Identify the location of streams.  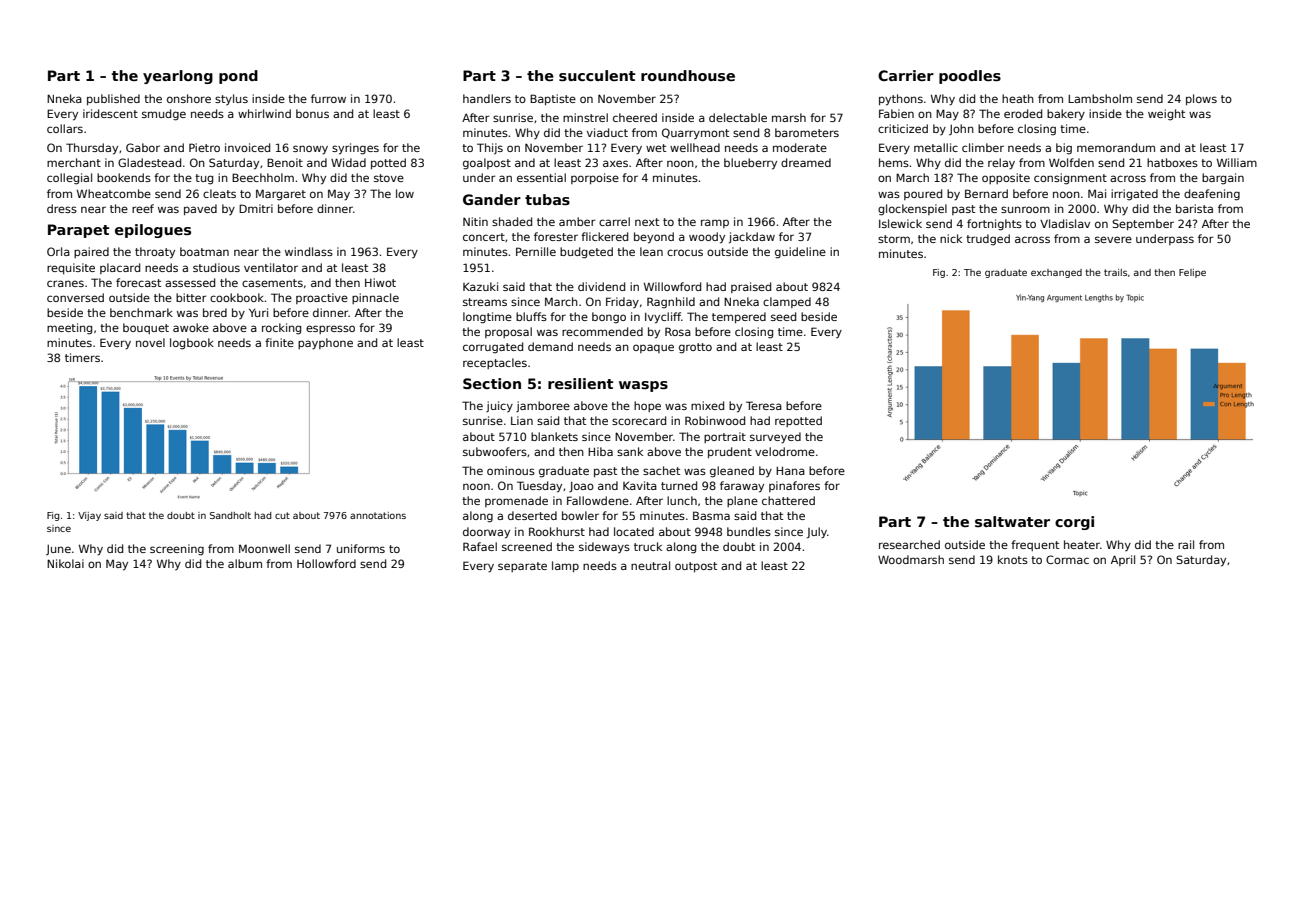
(485, 302).
